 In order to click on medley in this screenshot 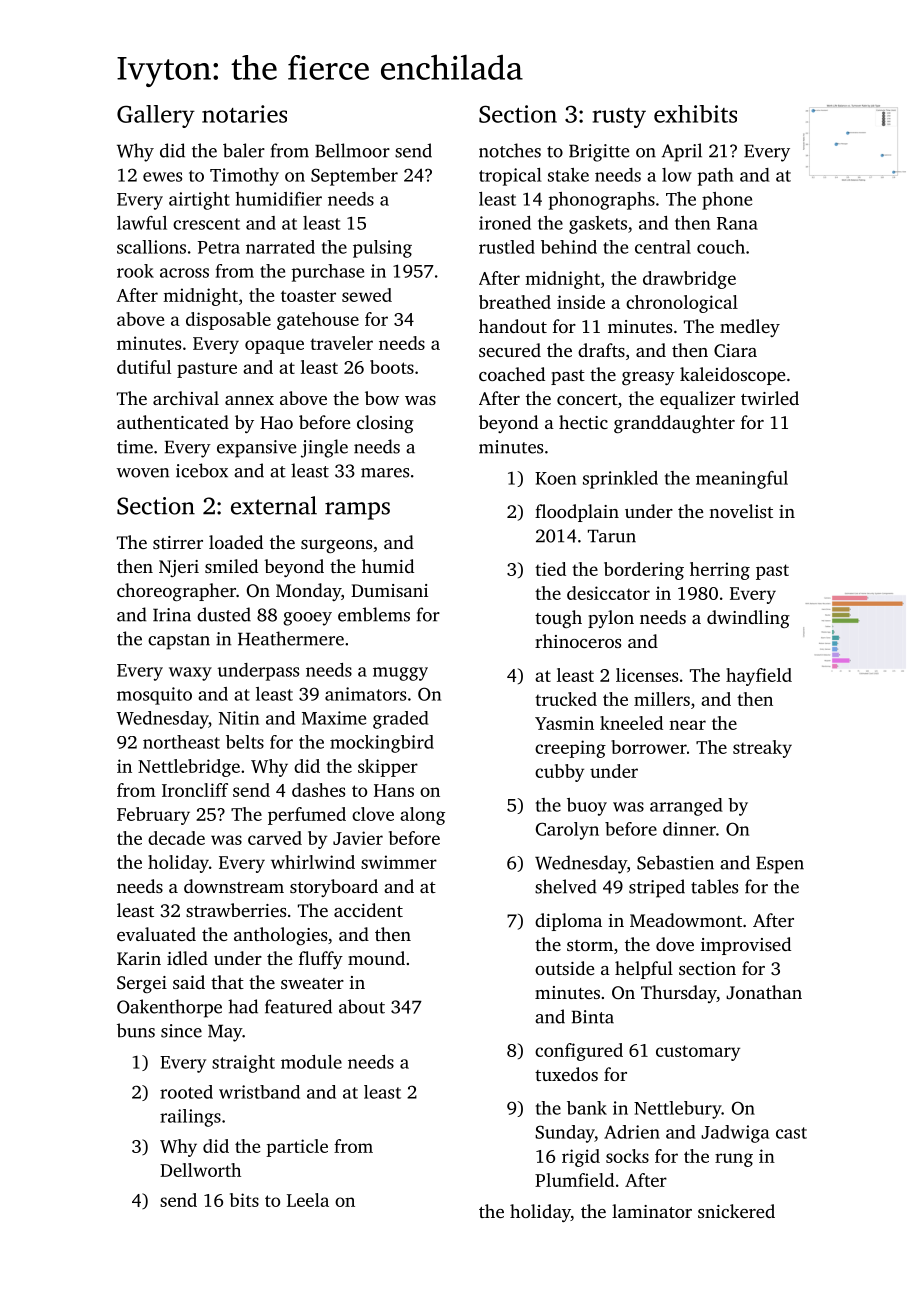, I will do `click(750, 328)`.
